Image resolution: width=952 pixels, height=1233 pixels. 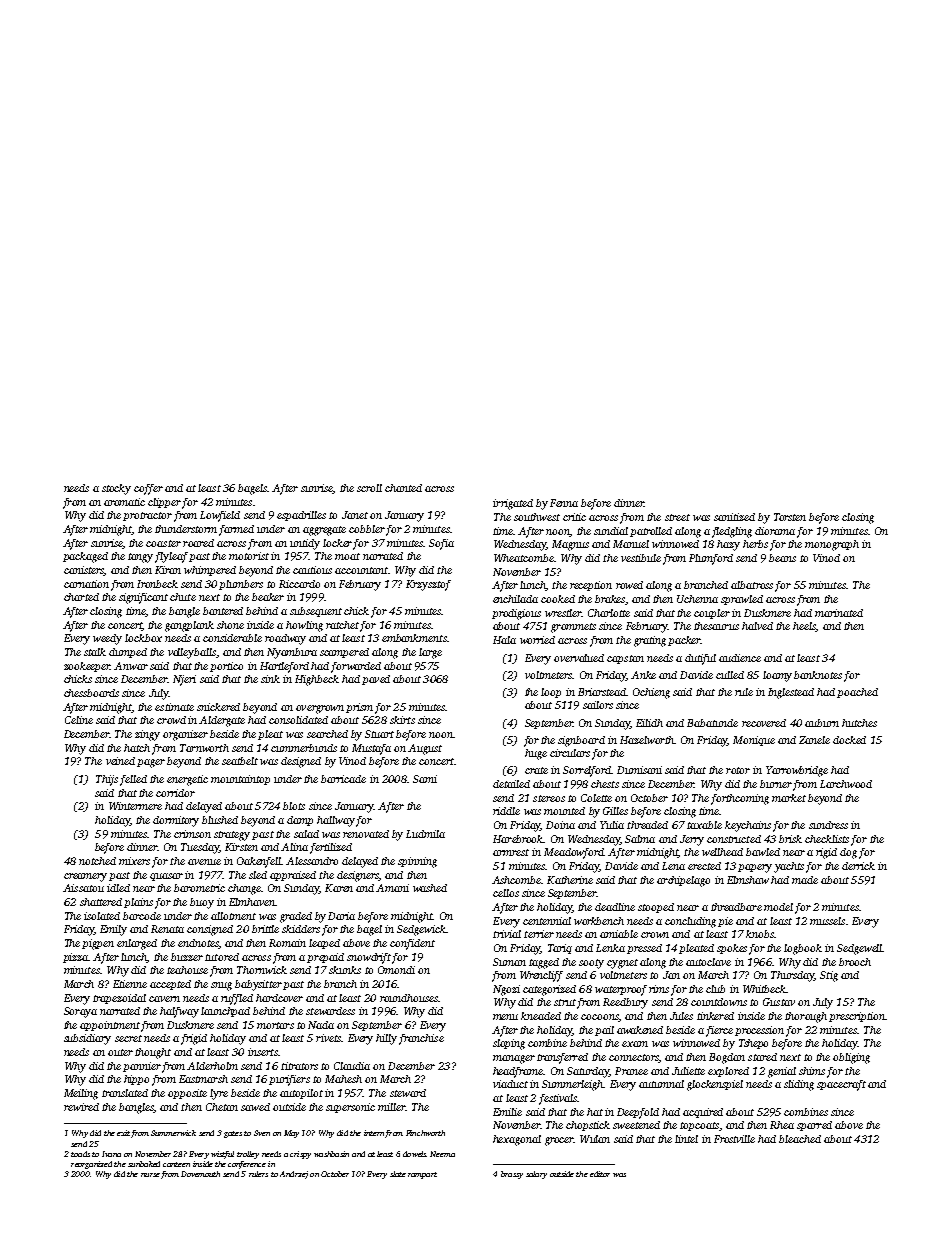 I want to click on felled, so click(x=133, y=780).
